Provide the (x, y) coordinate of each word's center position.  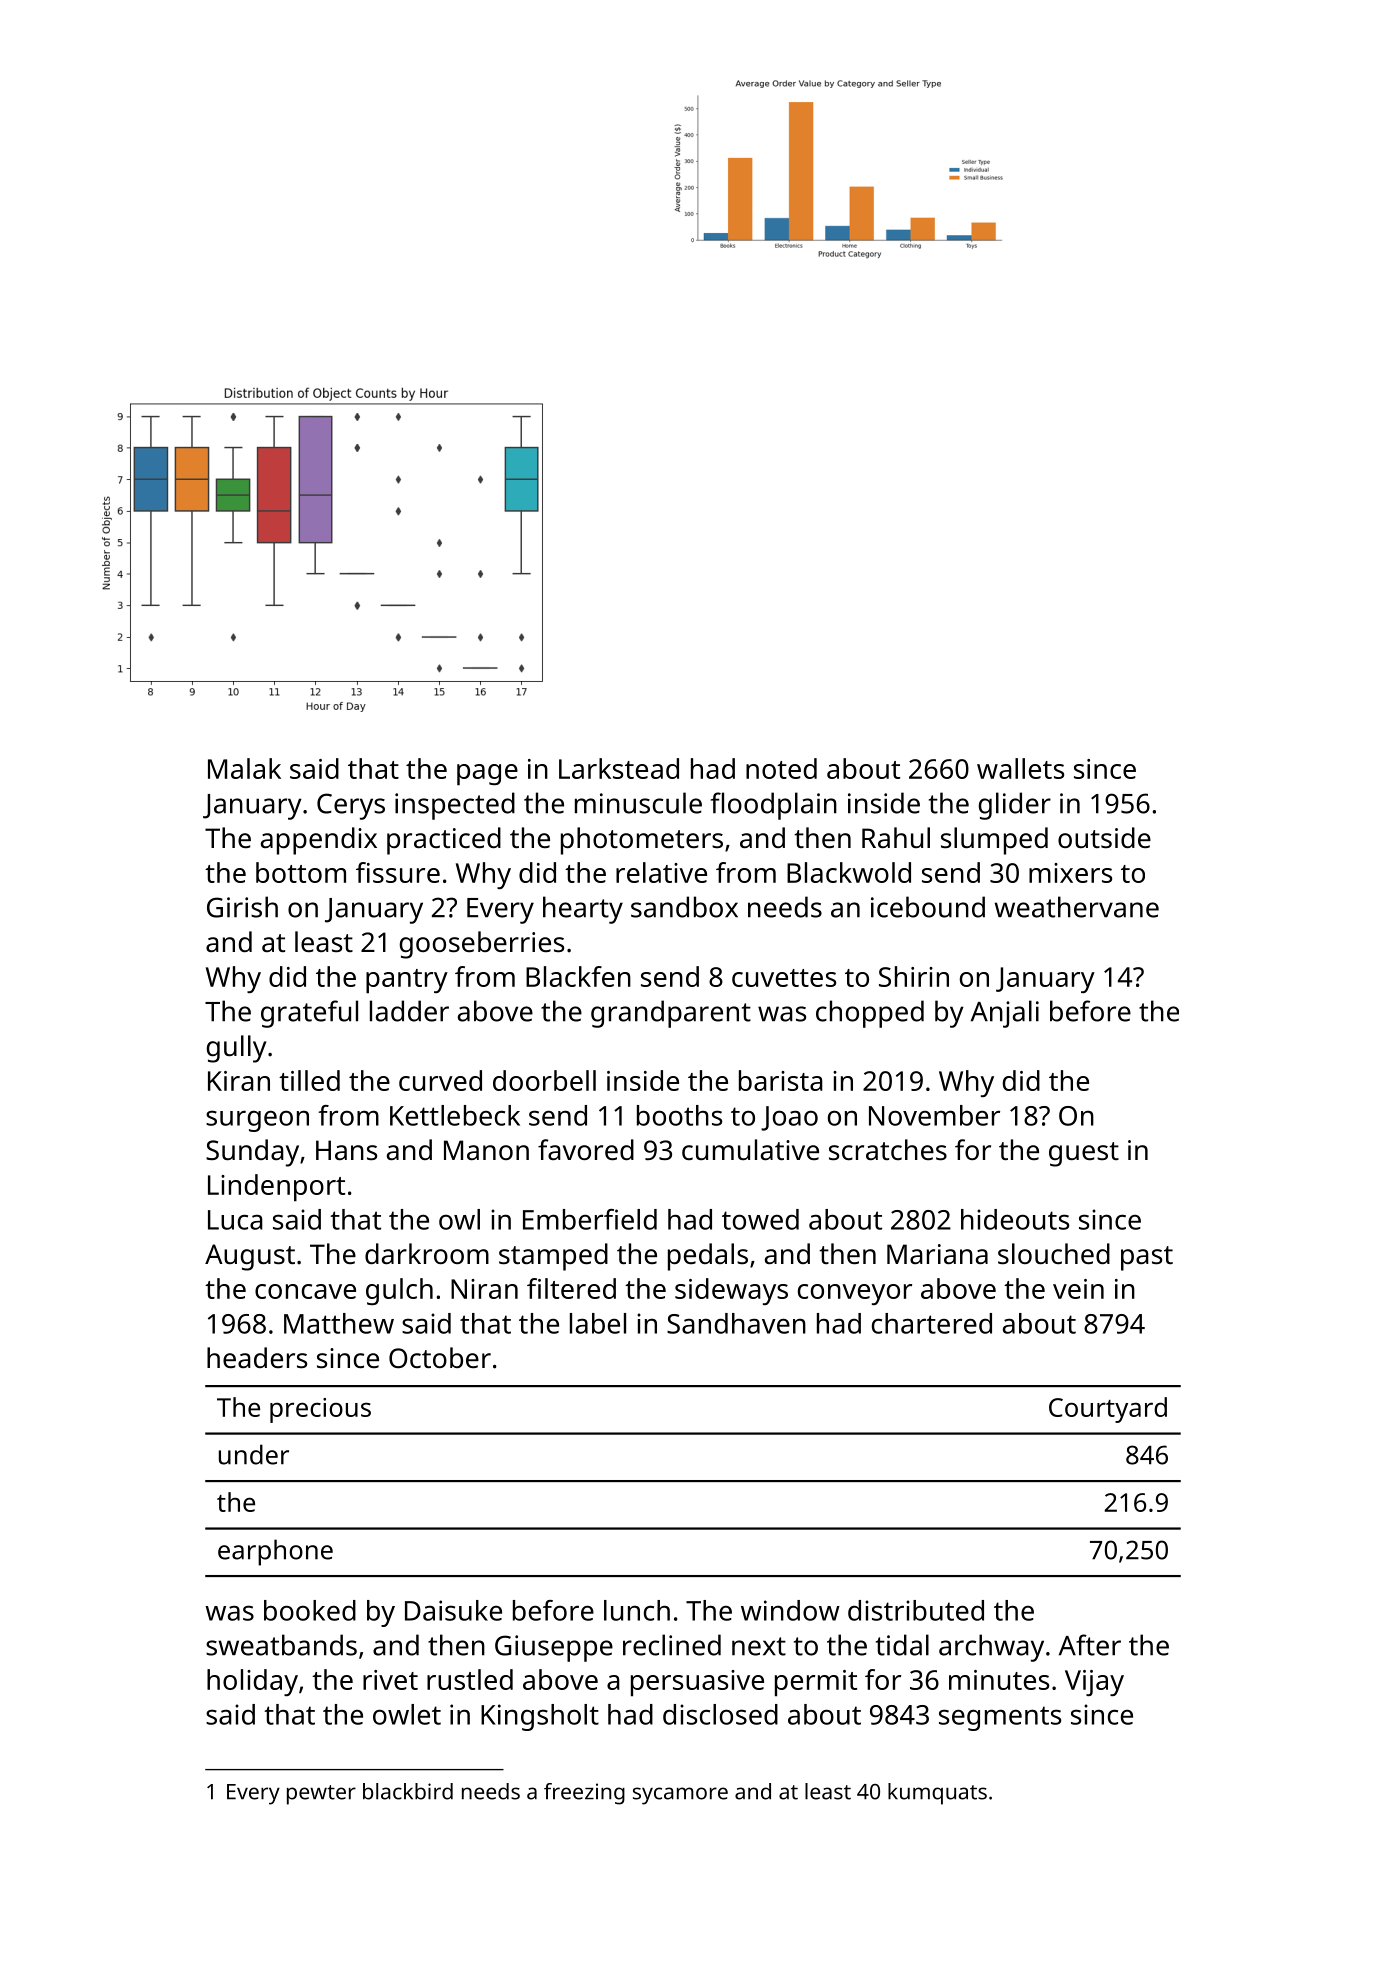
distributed (916, 1610)
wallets (1020, 768)
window (790, 1610)
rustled (470, 1679)
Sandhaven (736, 1323)
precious (320, 1410)
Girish (242, 907)
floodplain (774, 806)
